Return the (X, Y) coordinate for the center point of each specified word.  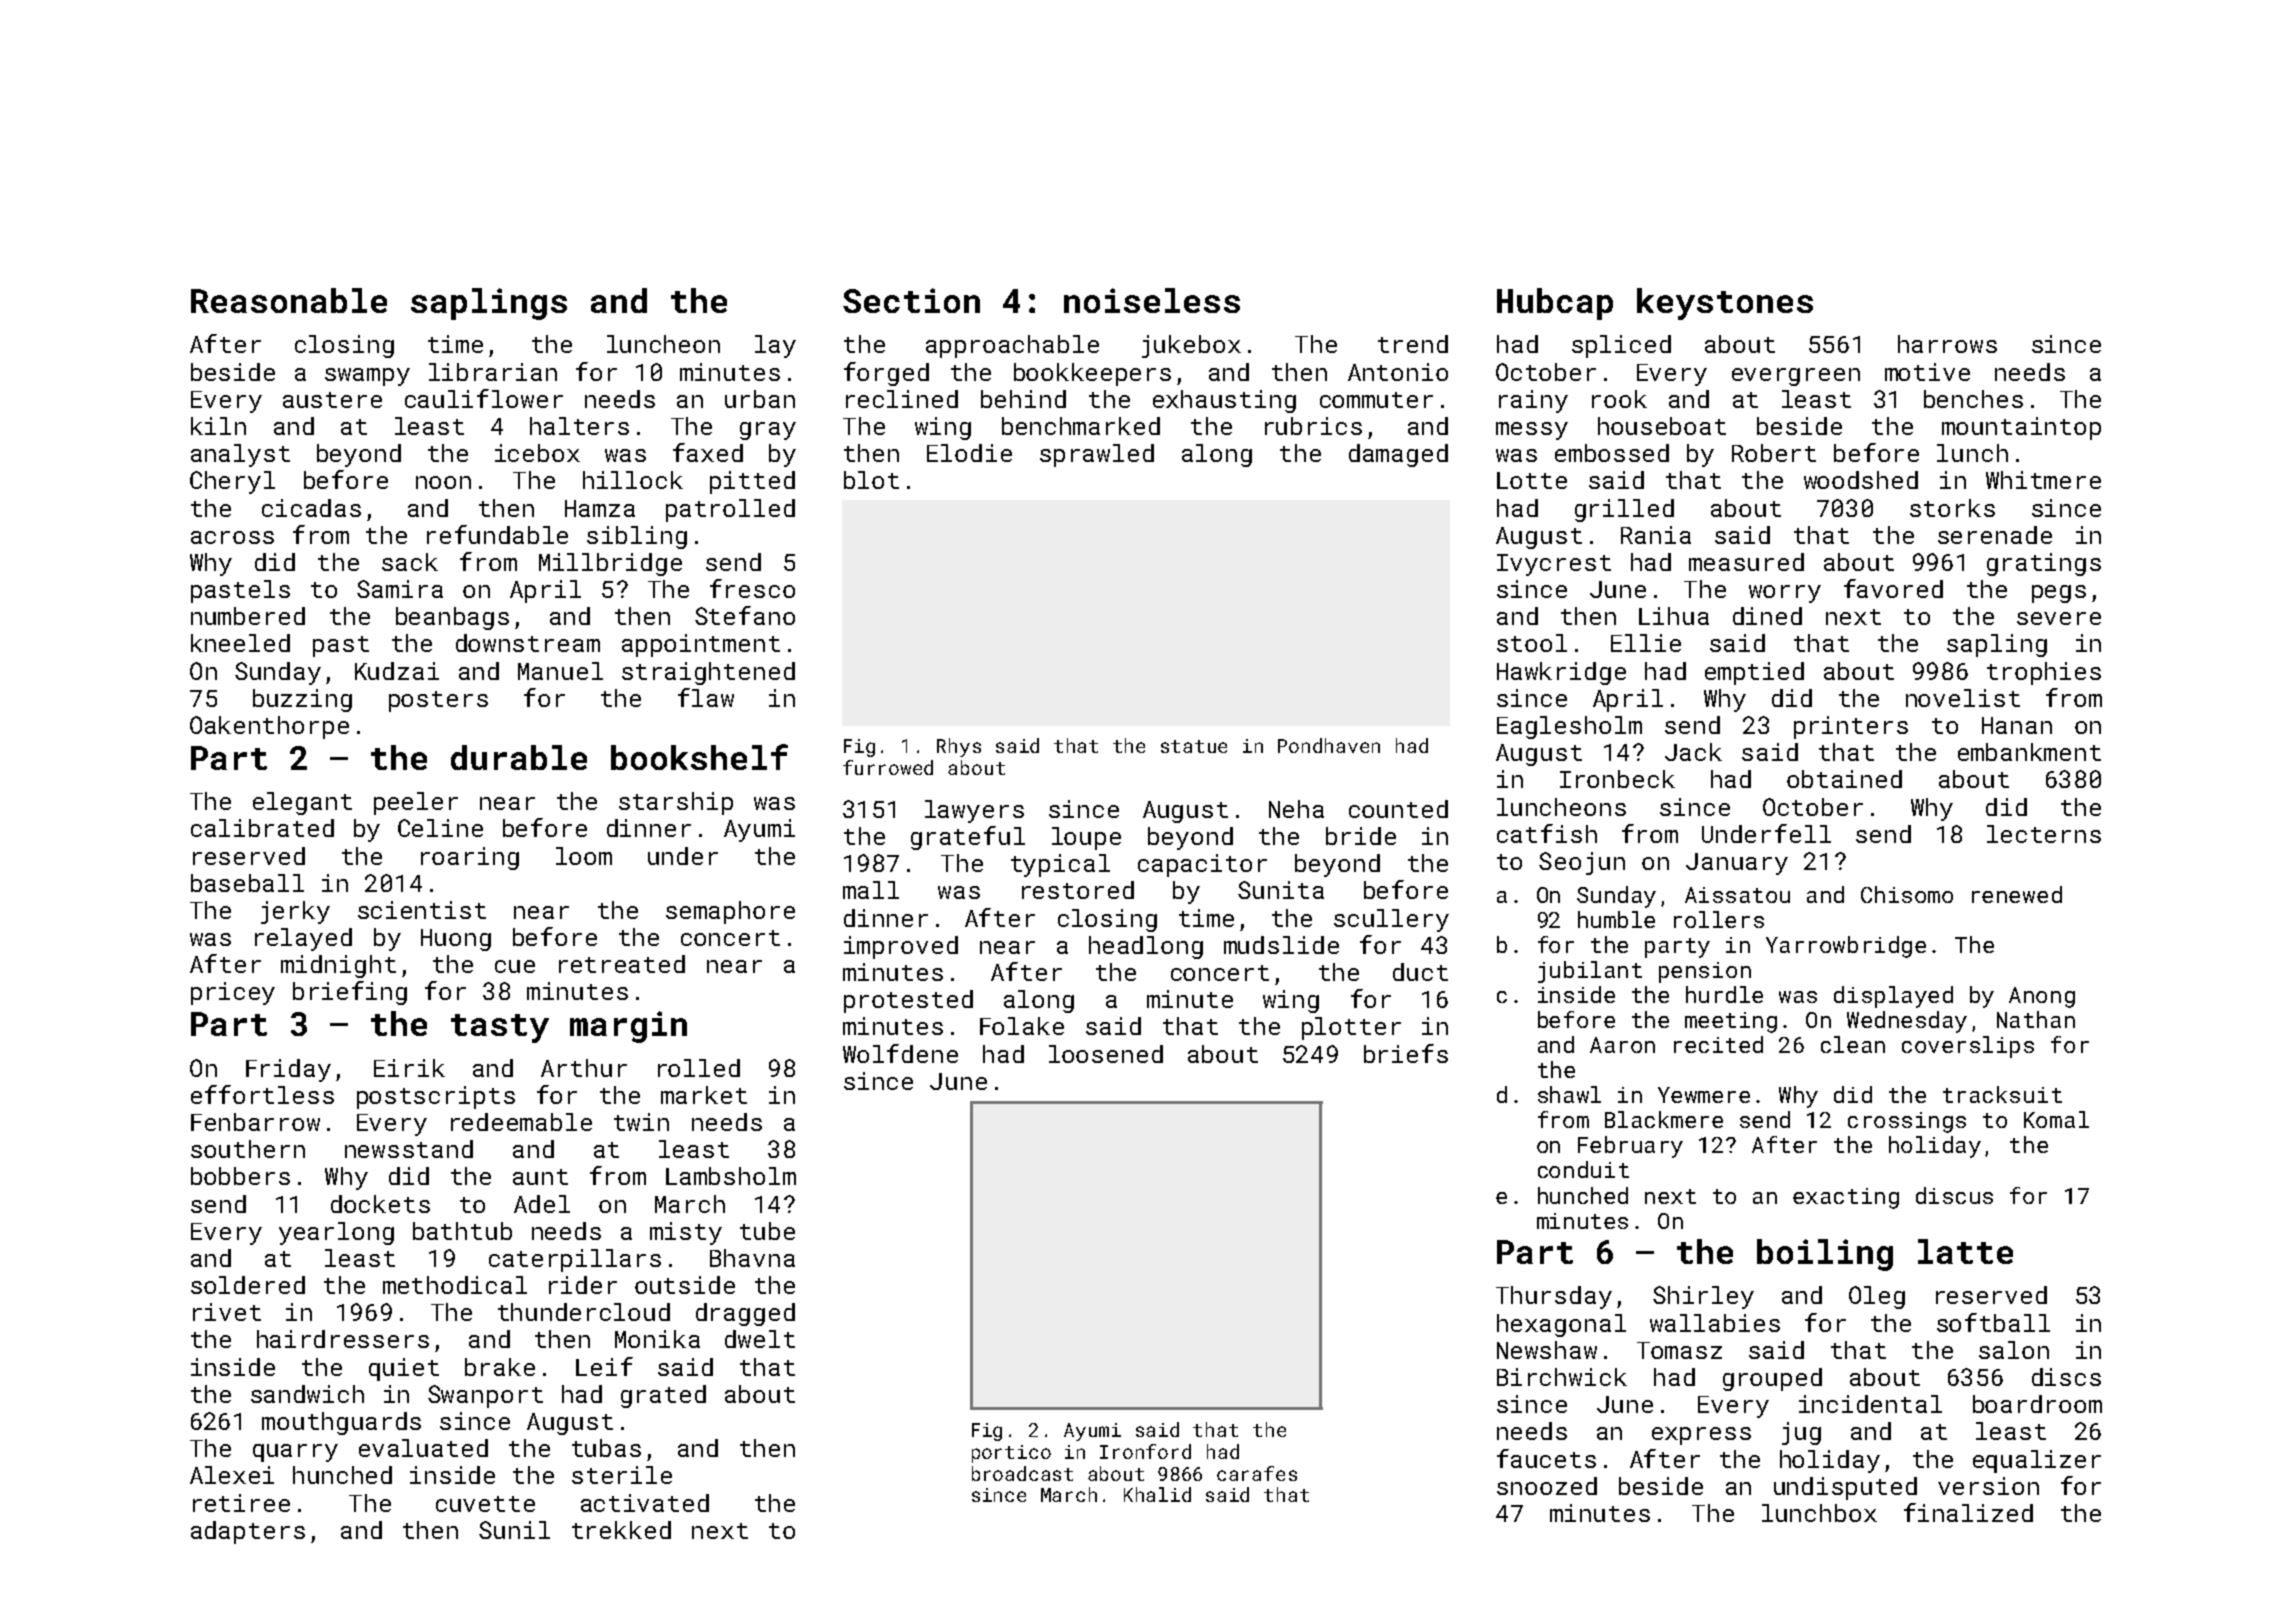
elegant (302, 803)
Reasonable (289, 300)
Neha (1296, 809)
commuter (1376, 400)
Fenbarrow (255, 1122)
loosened (1106, 1054)
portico (1011, 1454)
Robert (1774, 453)
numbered (248, 616)
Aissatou (1737, 895)
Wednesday (1907, 1022)
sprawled (1097, 455)
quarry (295, 1453)
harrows (1947, 344)
